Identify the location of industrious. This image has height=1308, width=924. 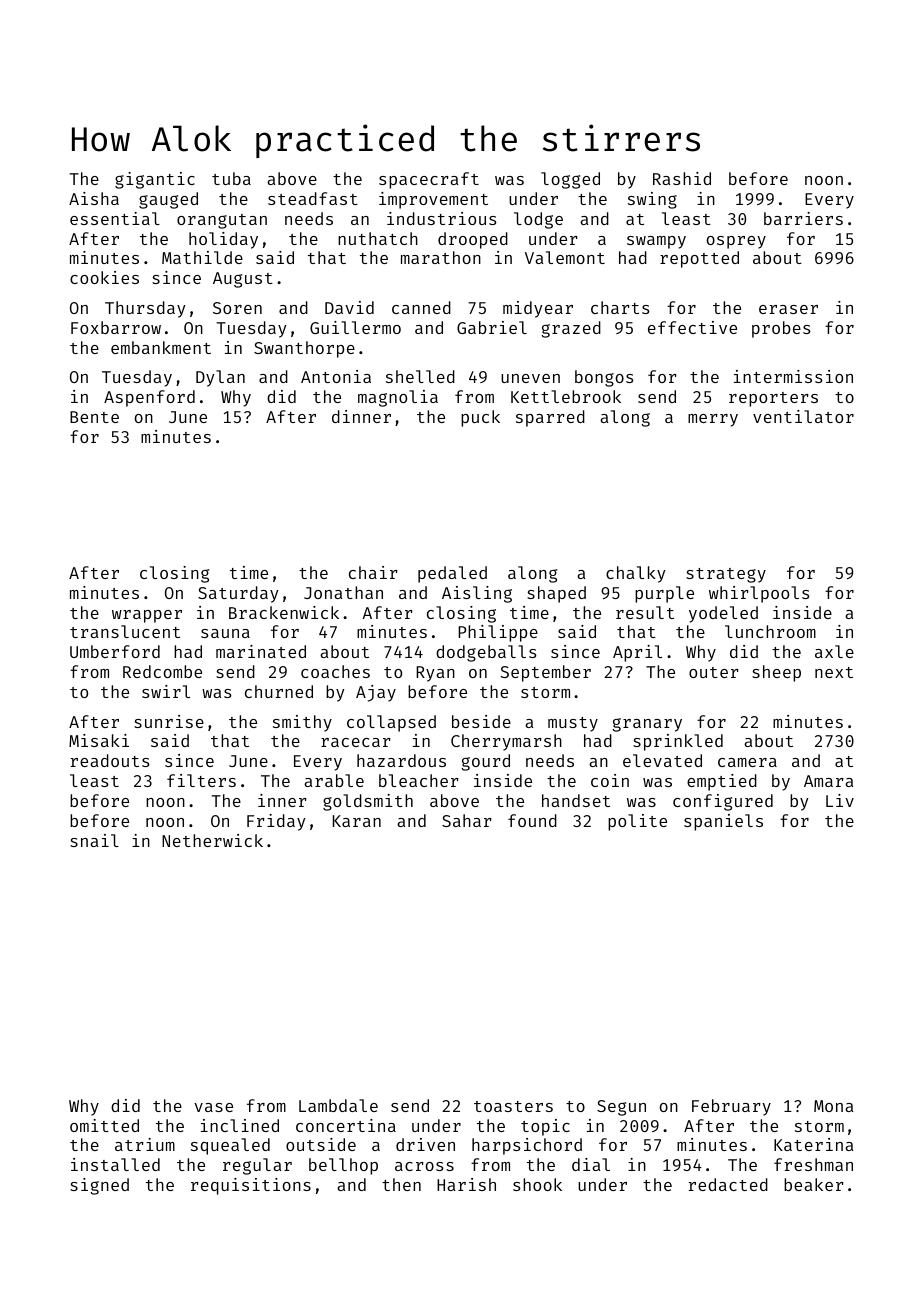
(442, 218).
